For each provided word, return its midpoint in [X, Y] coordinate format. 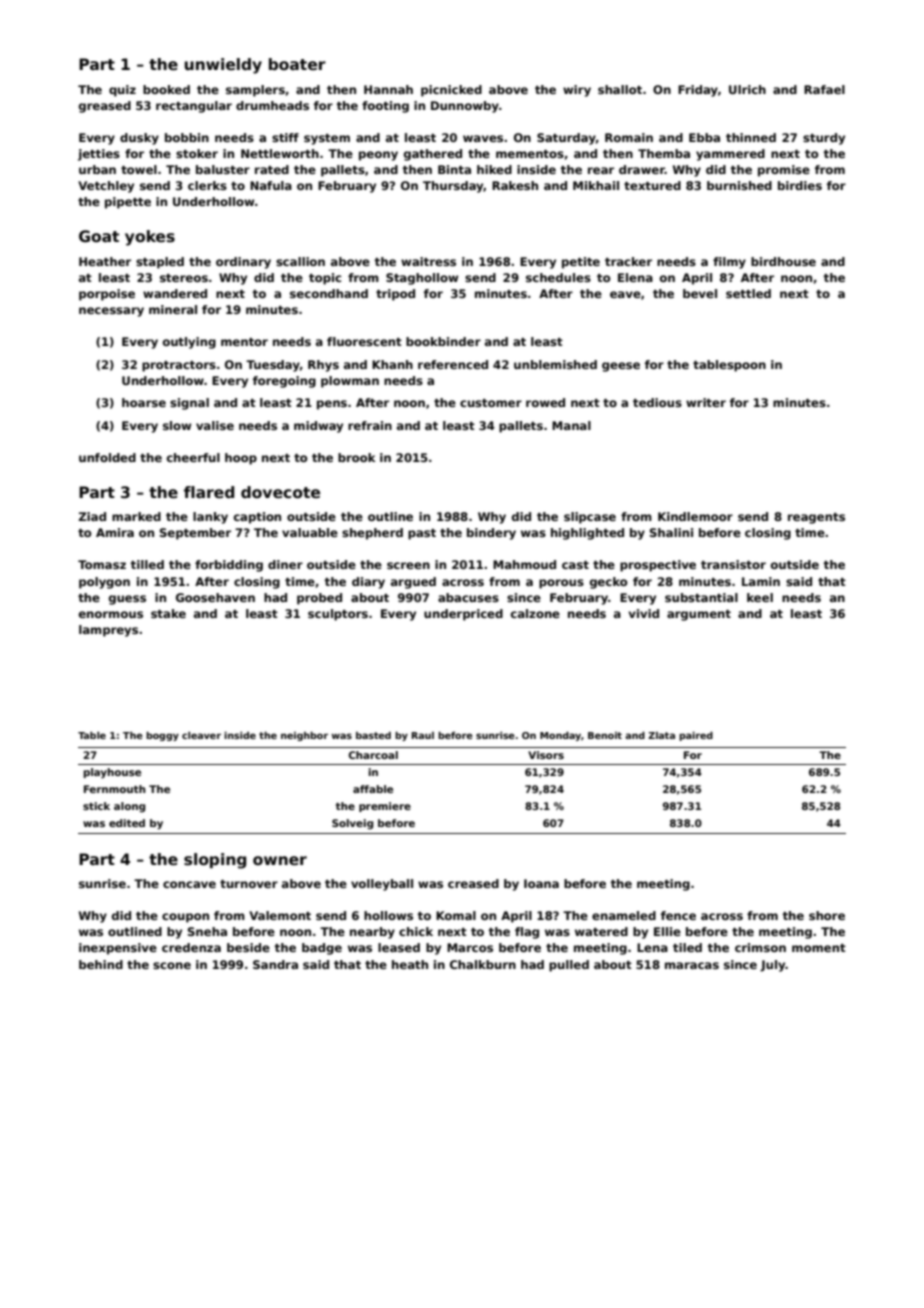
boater [297, 64]
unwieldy [223, 66]
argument [699, 615]
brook [357, 457]
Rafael [824, 89]
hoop [241, 459]
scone [172, 965]
